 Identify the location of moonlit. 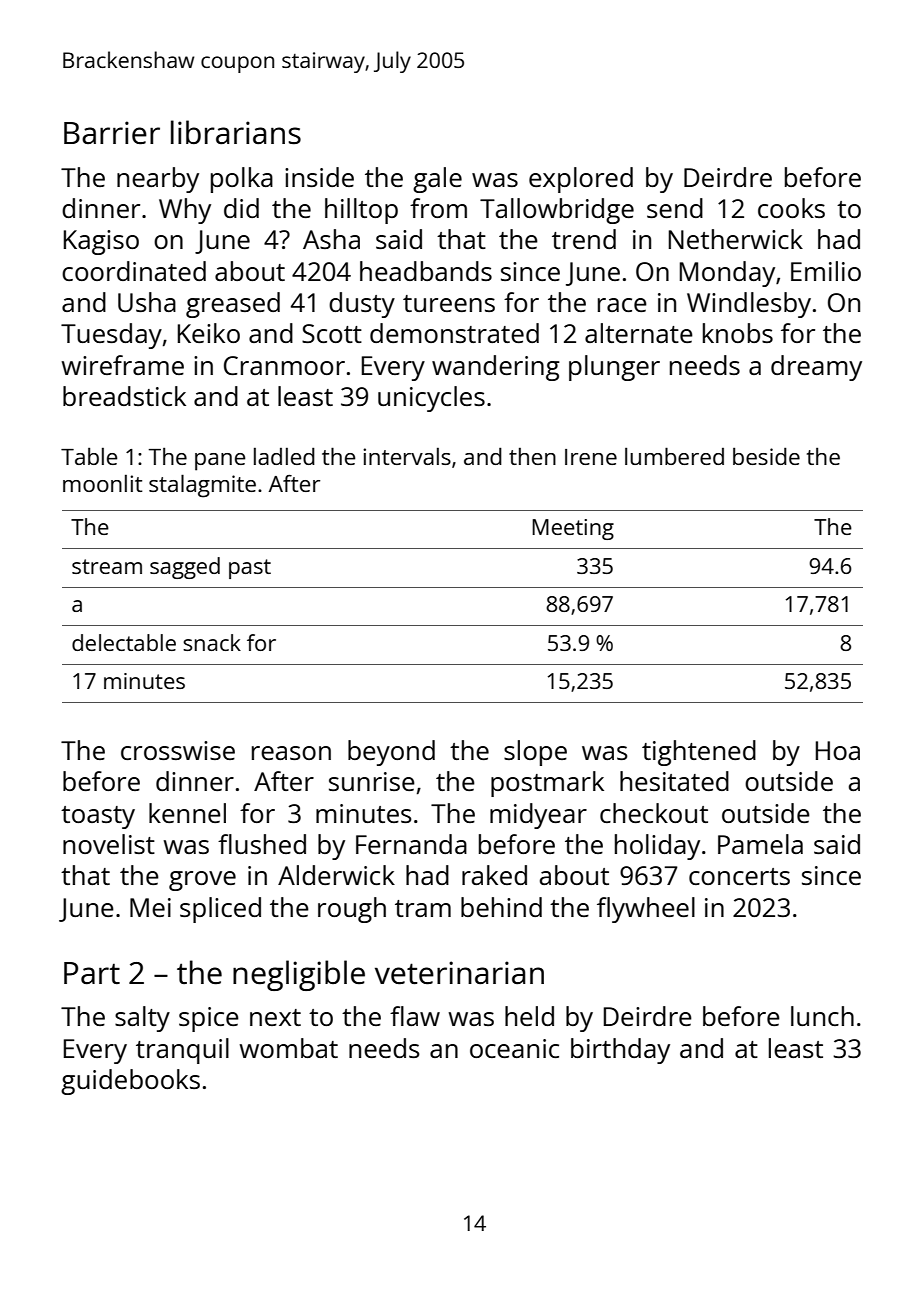
(102, 483).
